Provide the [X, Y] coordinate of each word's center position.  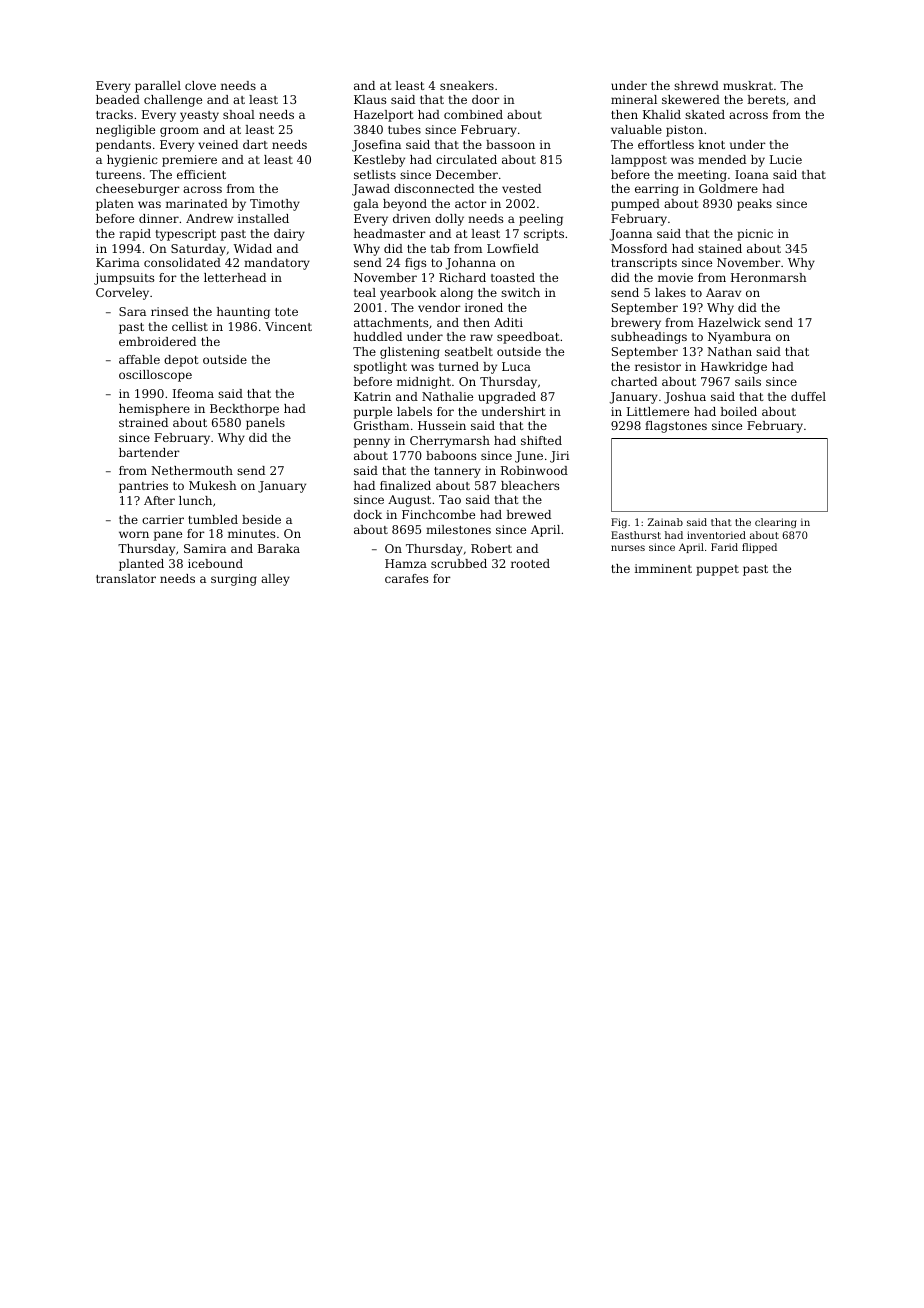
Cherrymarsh [450, 442]
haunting [243, 313]
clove [200, 85]
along [456, 294]
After [159, 500]
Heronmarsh [769, 277]
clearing [775, 523]
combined [473, 114]
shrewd [696, 85]
